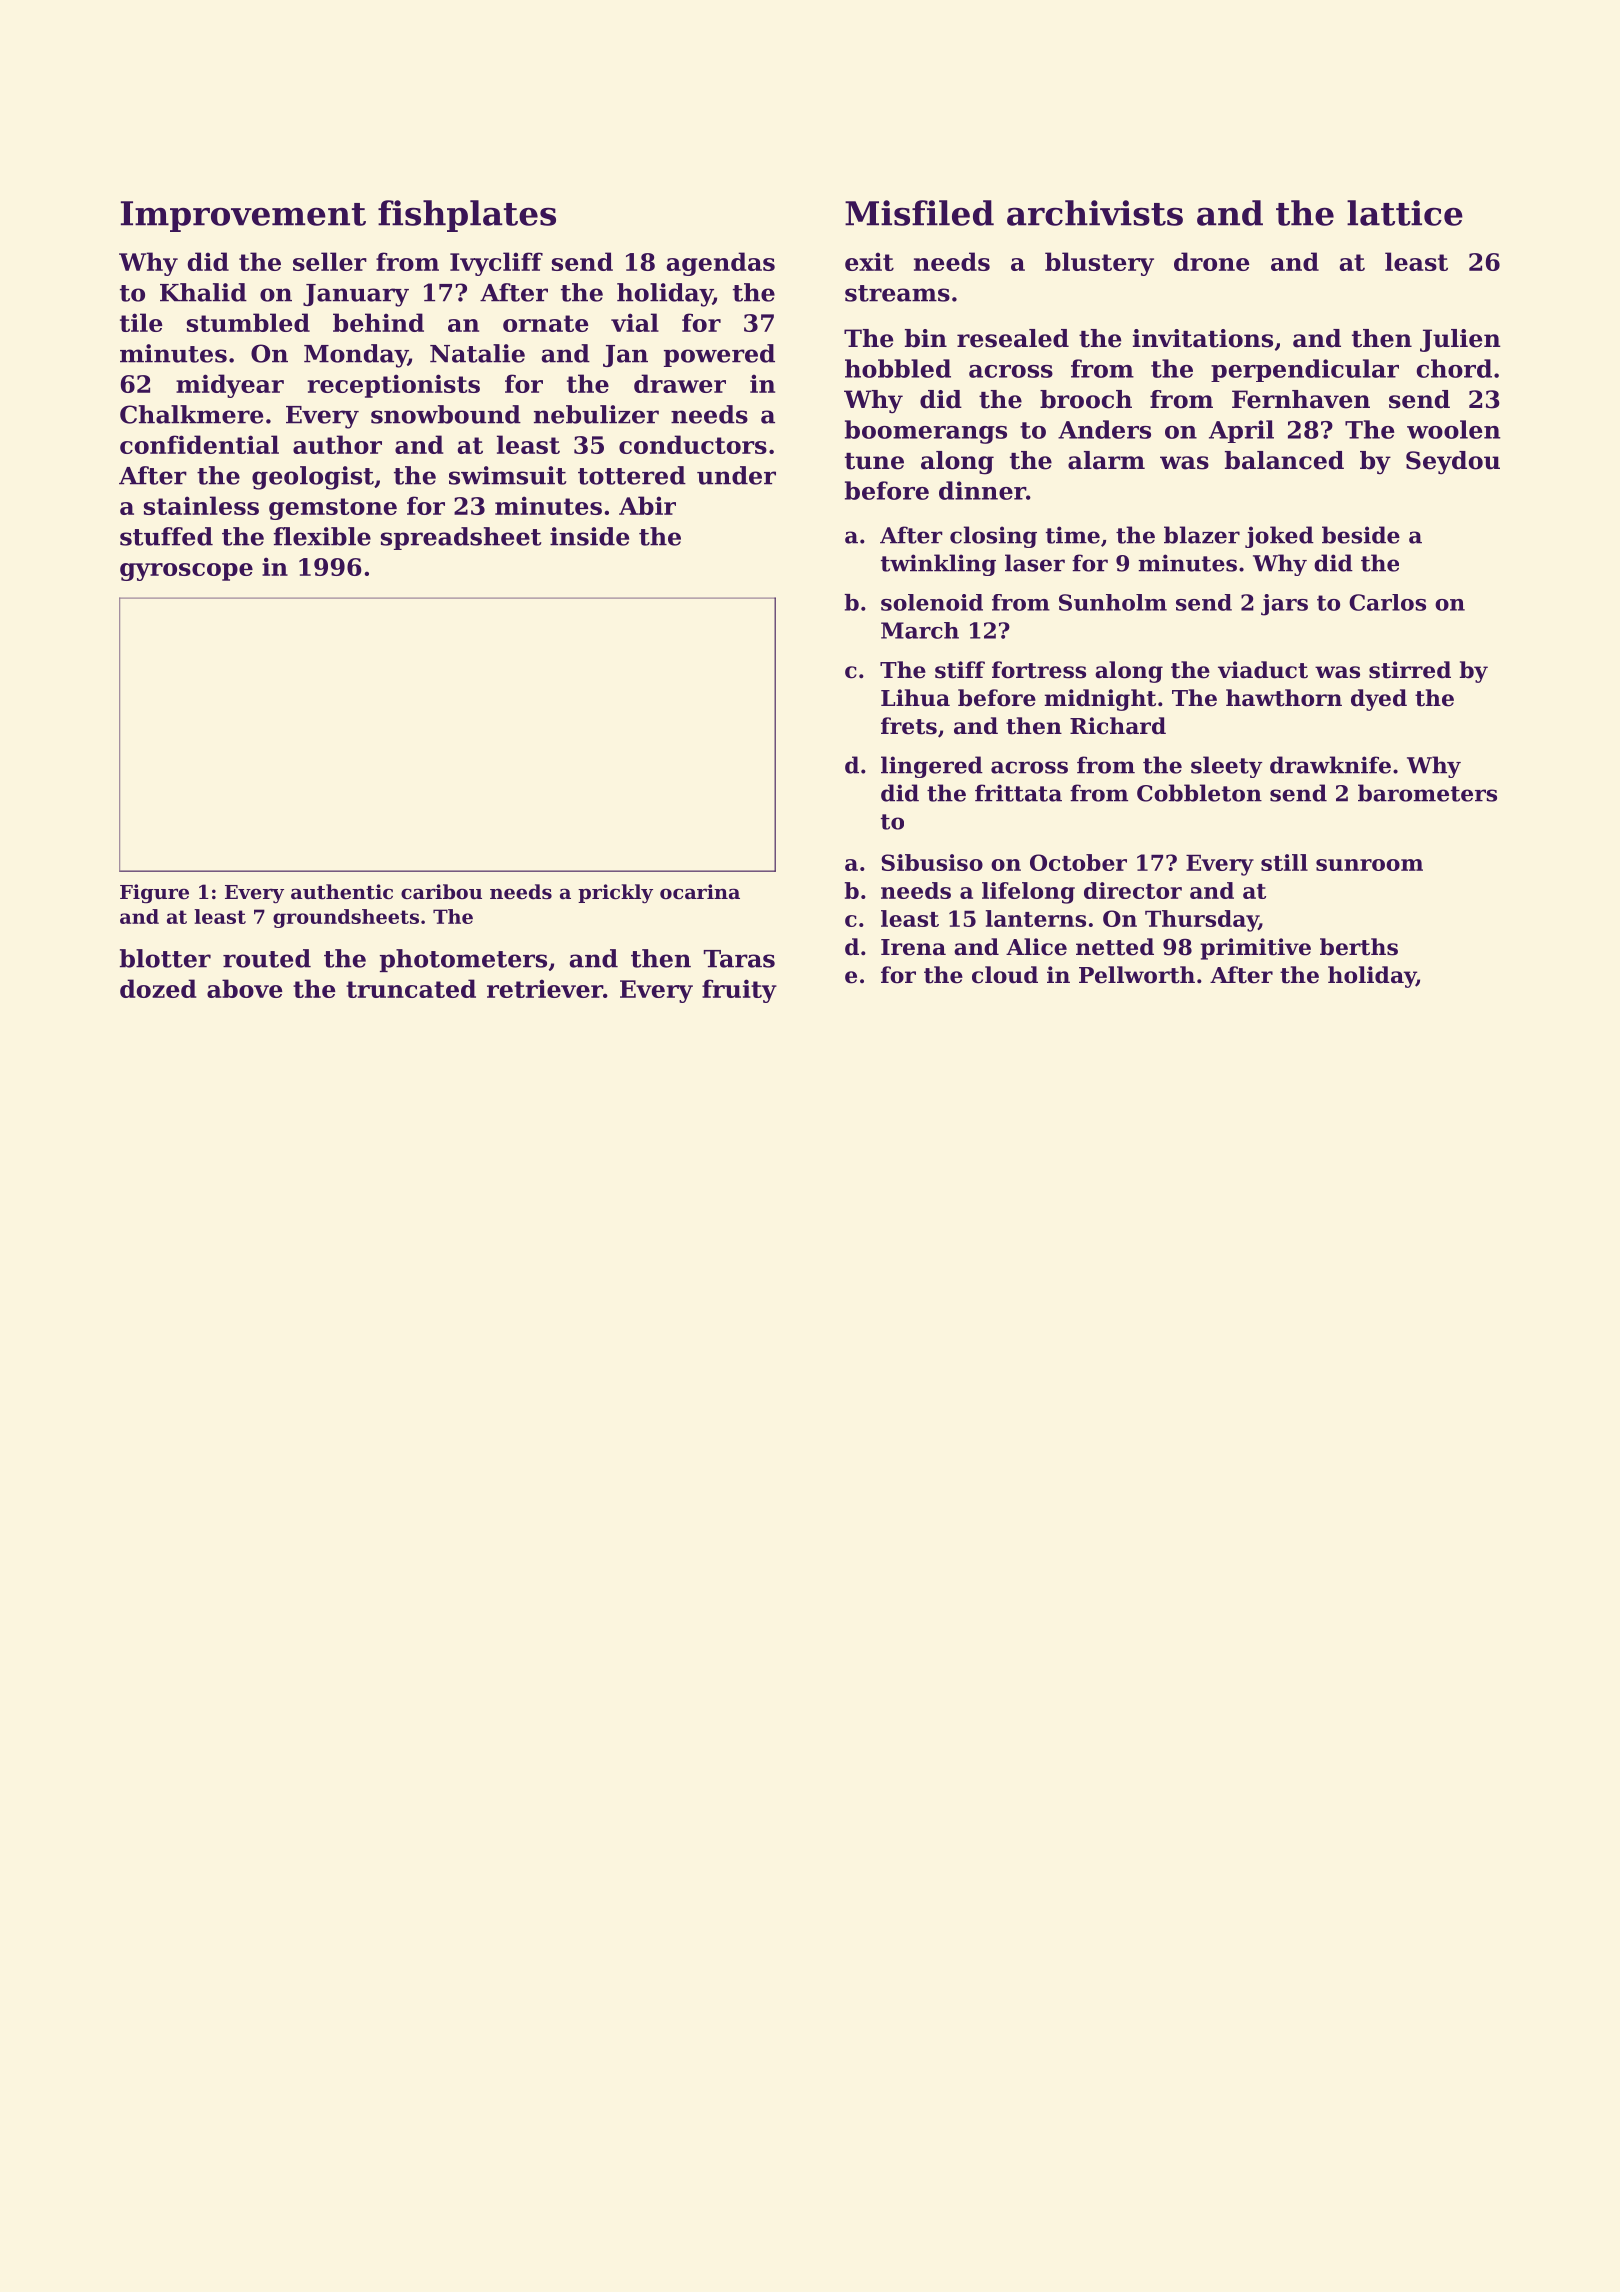 Image resolution: width=1620 pixels, height=2292 pixels. What do you see at coordinates (1137, 975) in the page?
I see `Pellworth` at bounding box center [1137, 975].
